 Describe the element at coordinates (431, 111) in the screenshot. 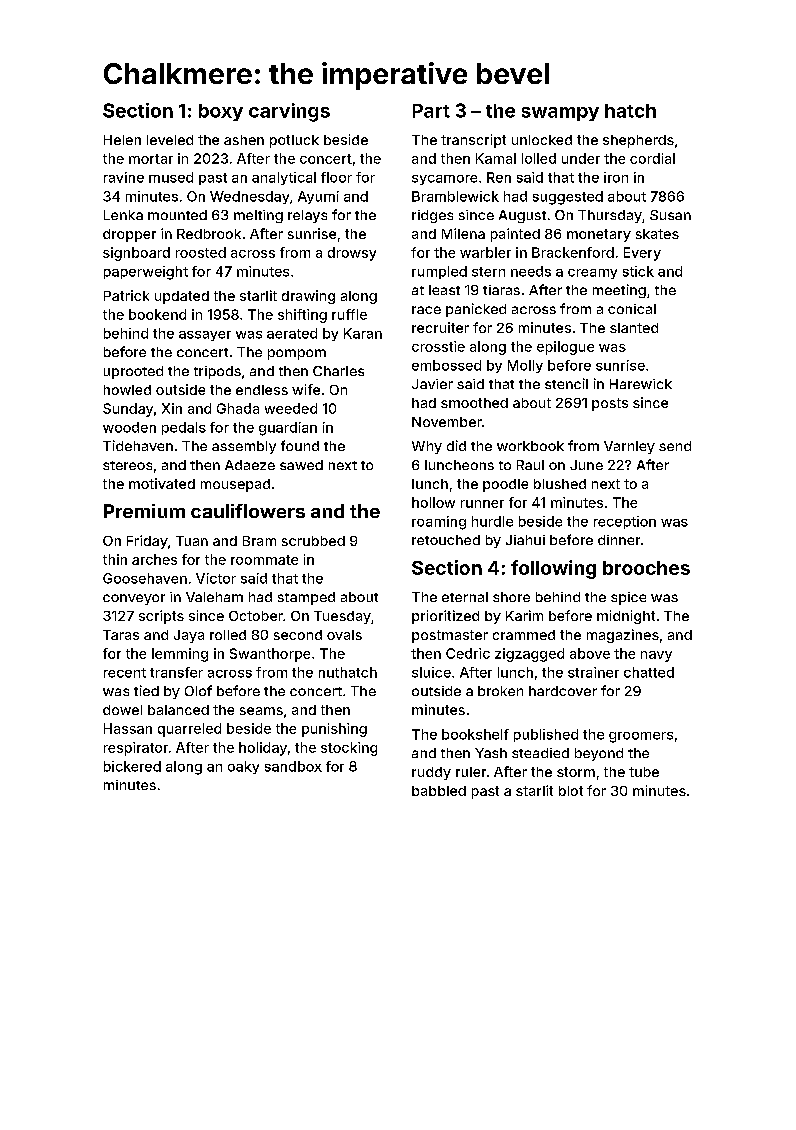

I see `Part` at that location.
